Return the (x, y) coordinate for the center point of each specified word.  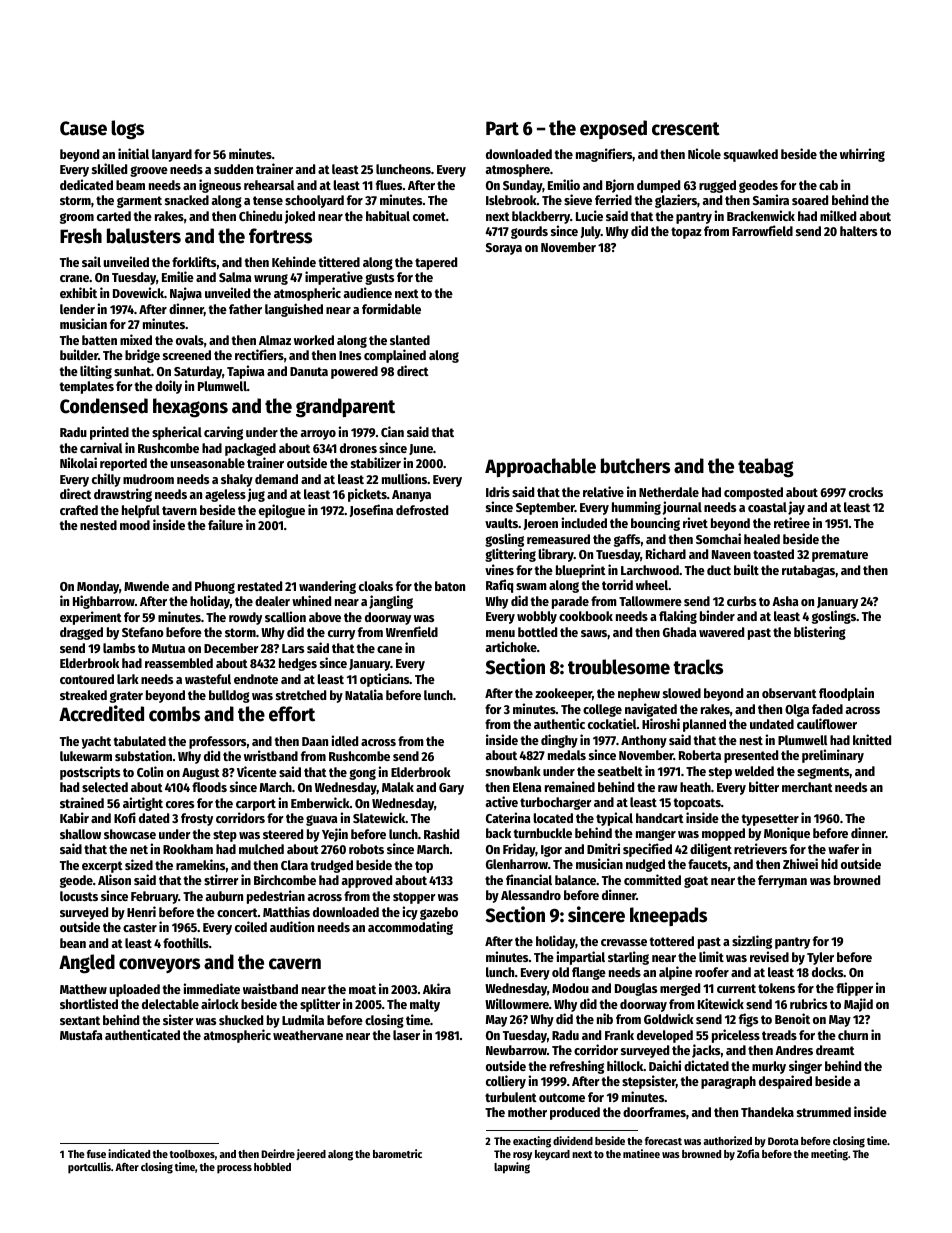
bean (73, 943)
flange (589, 973)
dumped (658, 186)
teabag (766, 468)
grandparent (345, 408)
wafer (843, 849)
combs (174, 714)
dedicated (86, 184)
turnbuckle (543, 833)
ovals (190, 340)
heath (695, 787)
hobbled (272, 1167)
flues (389, 185)
